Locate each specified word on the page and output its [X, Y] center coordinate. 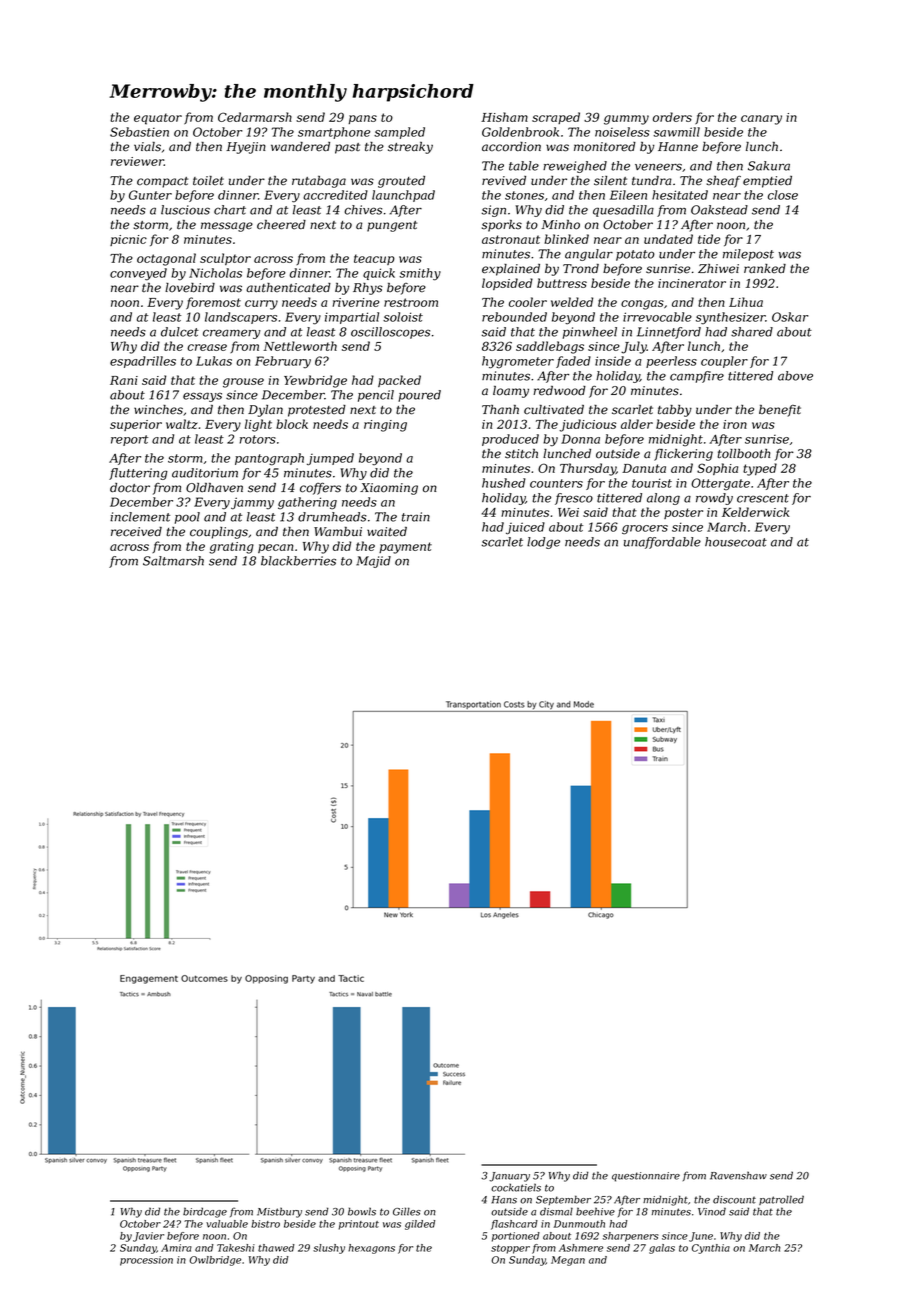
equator [158, 119]
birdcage [205, 1212]
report [129, 440]
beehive [595, 1211]
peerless [671, 362]
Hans [504, 1200]
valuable [227, 1224]
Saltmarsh [173, 561]
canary [761, 120]
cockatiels [516, 1187]
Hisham [504, 117]
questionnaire [646, 1177]
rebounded [514, 317]
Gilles [407, 1211]
